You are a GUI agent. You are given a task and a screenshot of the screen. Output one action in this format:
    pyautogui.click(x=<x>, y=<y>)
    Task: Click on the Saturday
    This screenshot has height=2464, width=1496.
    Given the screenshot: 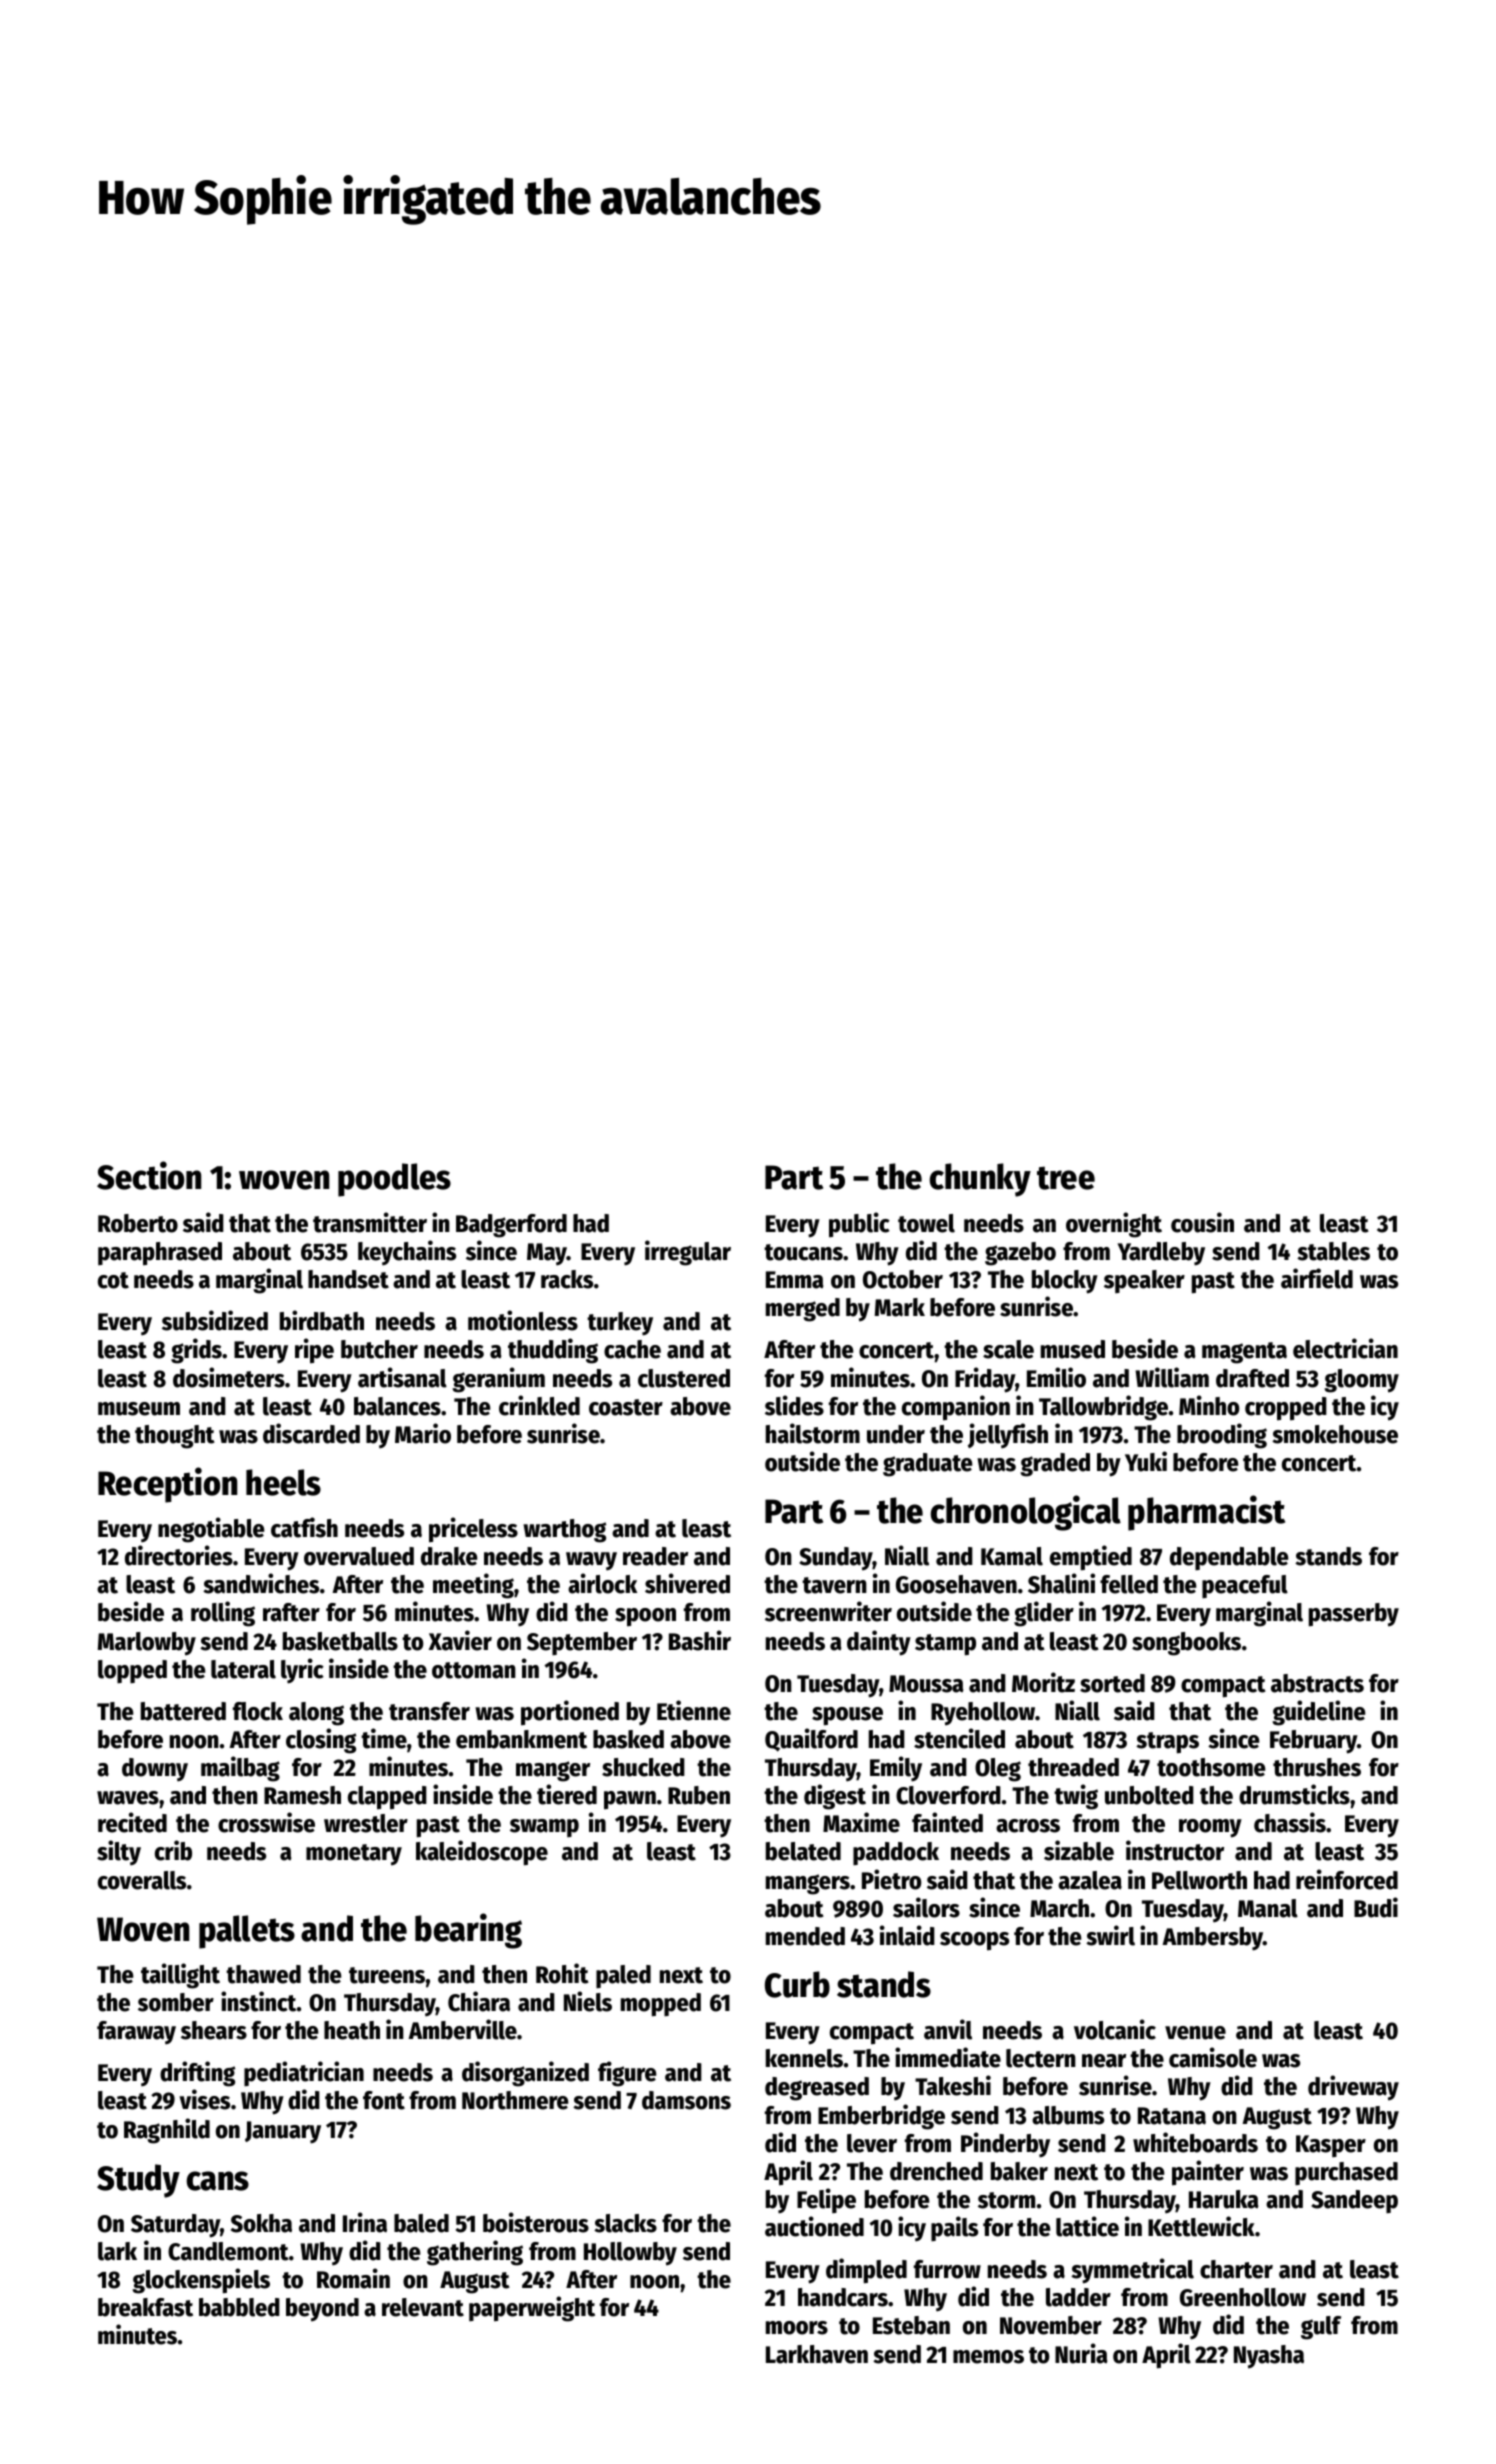 What is the action you would take?
    pyautogui.click(x=175, y=2226)
